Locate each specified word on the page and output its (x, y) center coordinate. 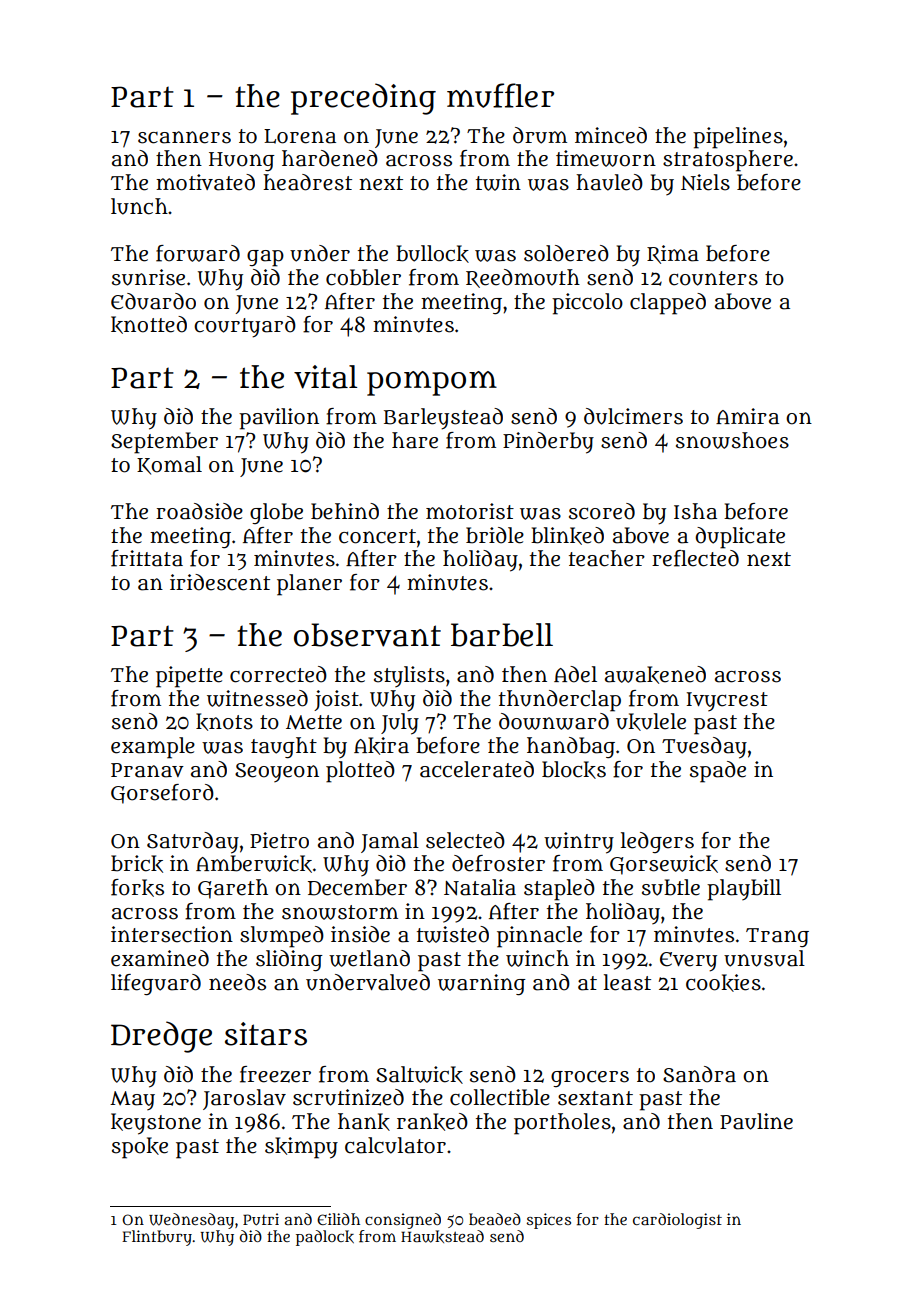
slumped (282, 937)
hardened (330, 158)
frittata (147, 558)
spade (718, 772)
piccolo (587, 304)
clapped (668, 304)
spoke (140, 1148)
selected (465, 840)
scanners (184, 137)
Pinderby (548, 443)
